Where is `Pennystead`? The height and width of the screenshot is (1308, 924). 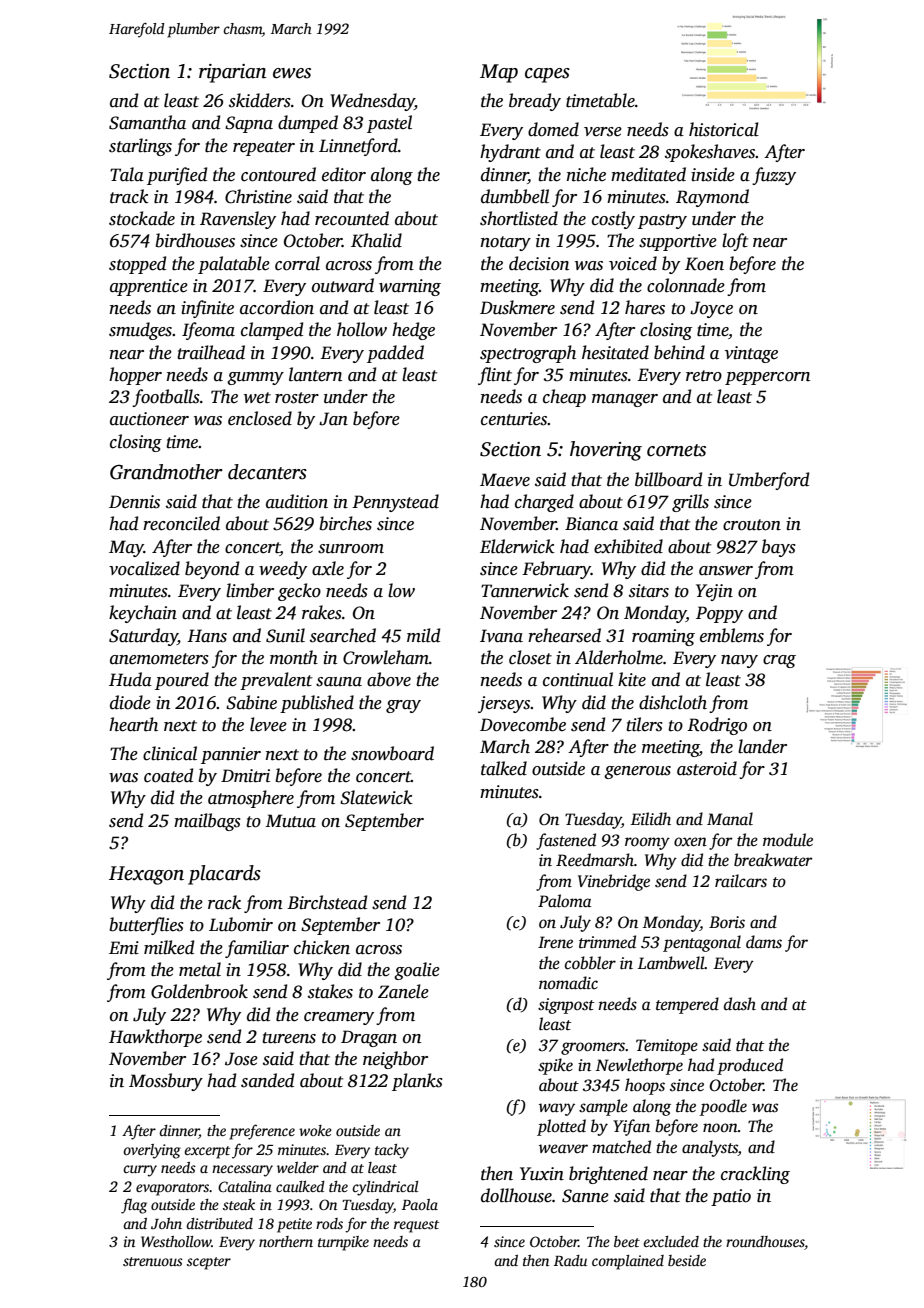
Pennystead is located at coordinates (395, 503).
